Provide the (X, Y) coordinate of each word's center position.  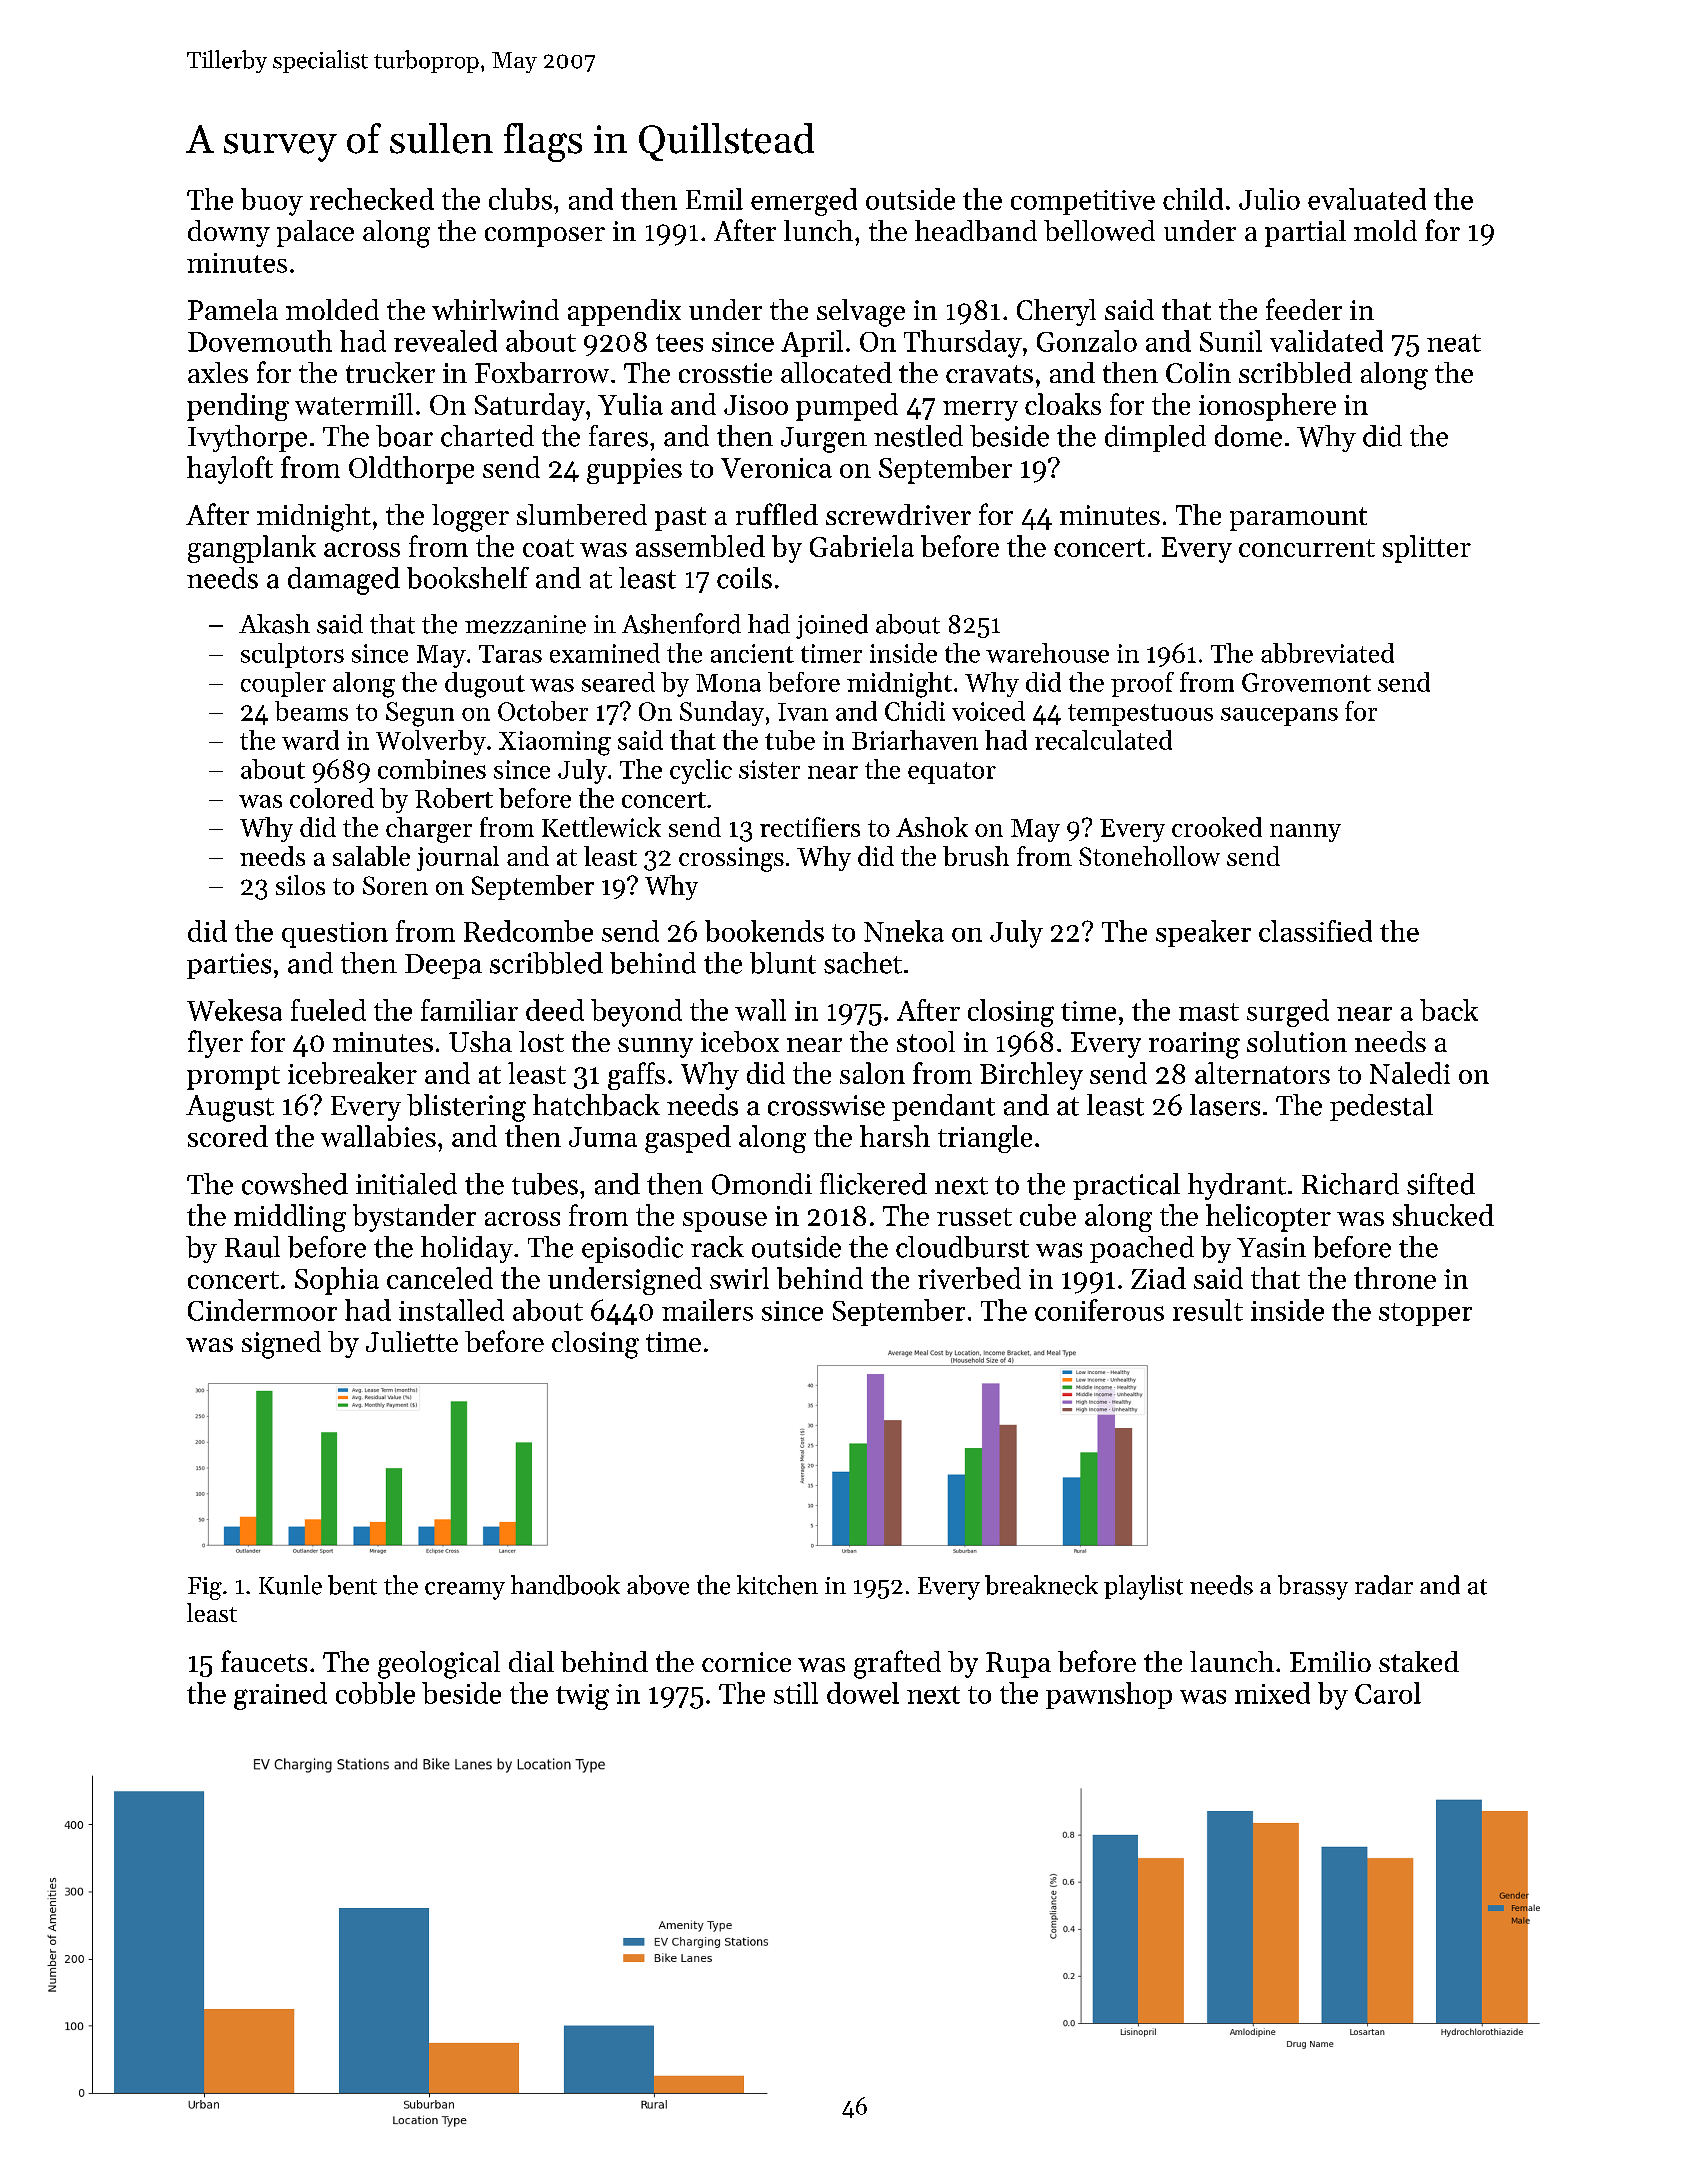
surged (1288, 1013)
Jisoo (756, 405)
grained (280, 1696)
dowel (863, 1693)
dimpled (1155, 438)
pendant (943, 1107)
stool (926, 1041)
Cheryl (1056, 312)
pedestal (1381, 1107)
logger (470, 518)
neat (1454, 343)
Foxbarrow (542, 372)
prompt (233, 1078)
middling (290, 1218)
